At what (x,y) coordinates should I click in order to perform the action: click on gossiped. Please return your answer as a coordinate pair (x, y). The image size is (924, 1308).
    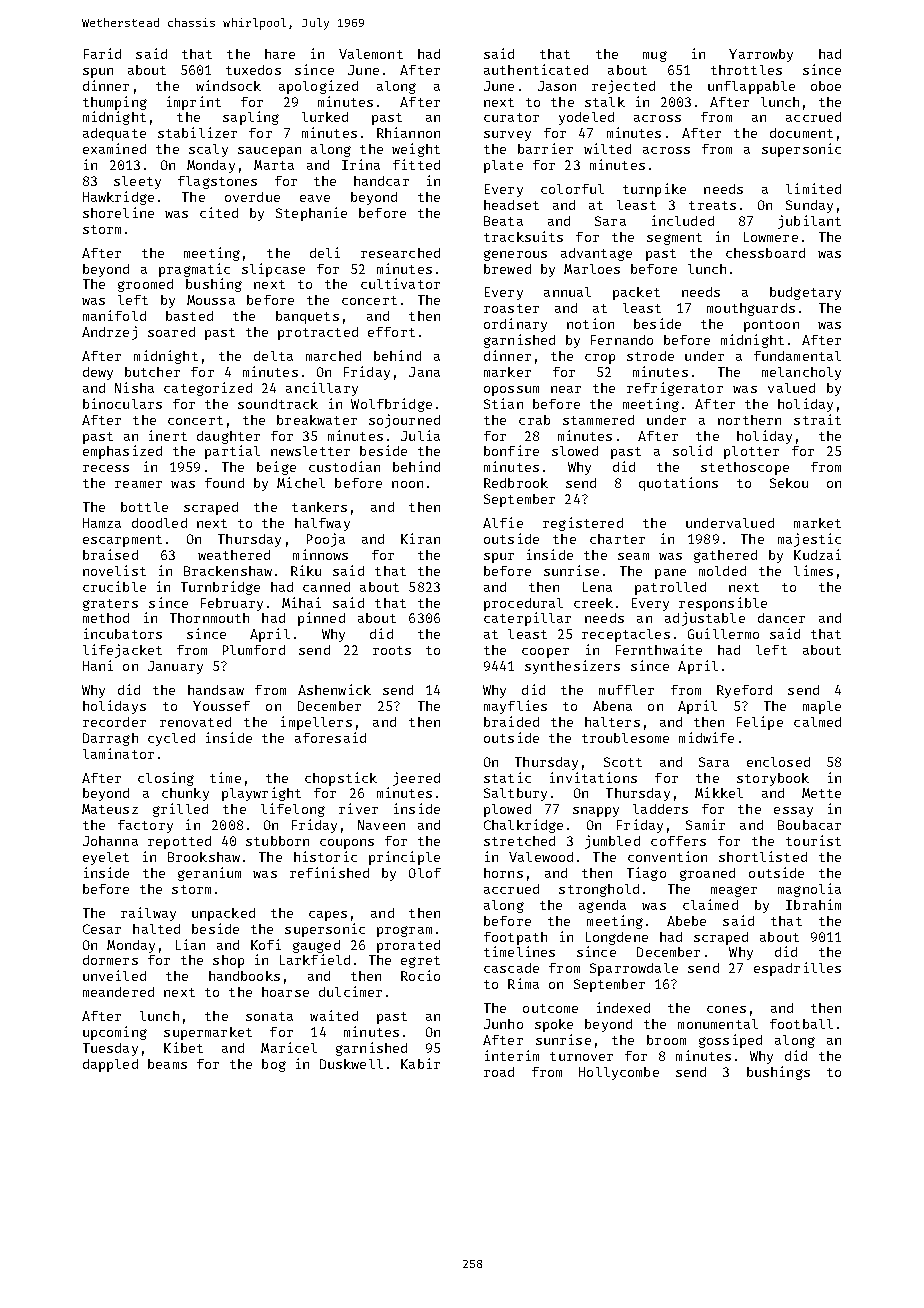
    Looking at the image, I should click on (730, 1041).
